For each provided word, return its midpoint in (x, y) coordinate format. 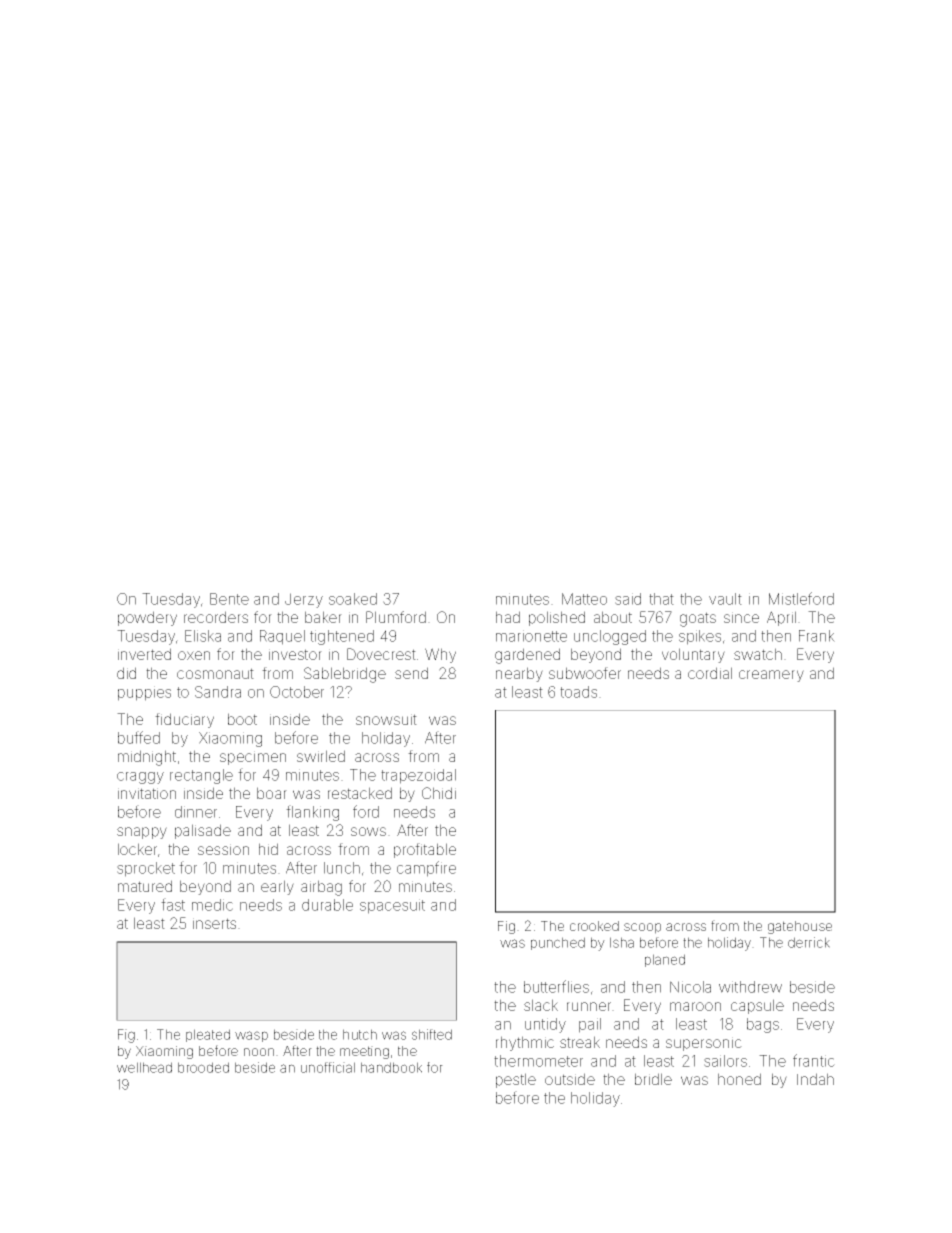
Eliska (203, 636)
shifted (432, 1034)
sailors (725, 1061)
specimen (253, 758)
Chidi (439, 793)
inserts (214, 923)
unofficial (328, 1067)
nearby (519, 674)
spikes (700, 637)
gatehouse (800, 927)
